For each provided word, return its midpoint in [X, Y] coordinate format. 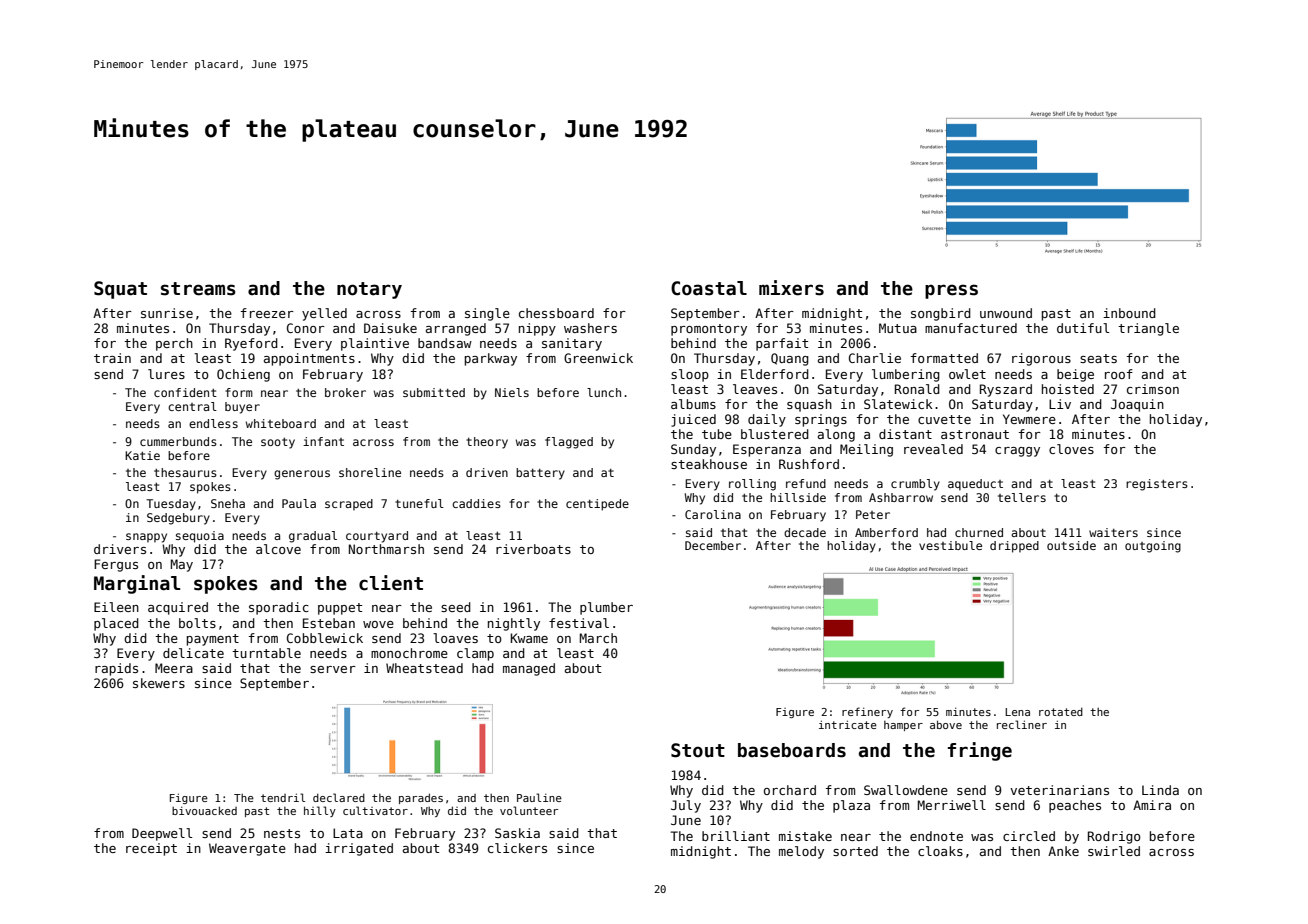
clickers [517, 848]
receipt [151, 849]
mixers [791, 288]
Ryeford [251, 344]
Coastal [709, 288]
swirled [1114, 851]
